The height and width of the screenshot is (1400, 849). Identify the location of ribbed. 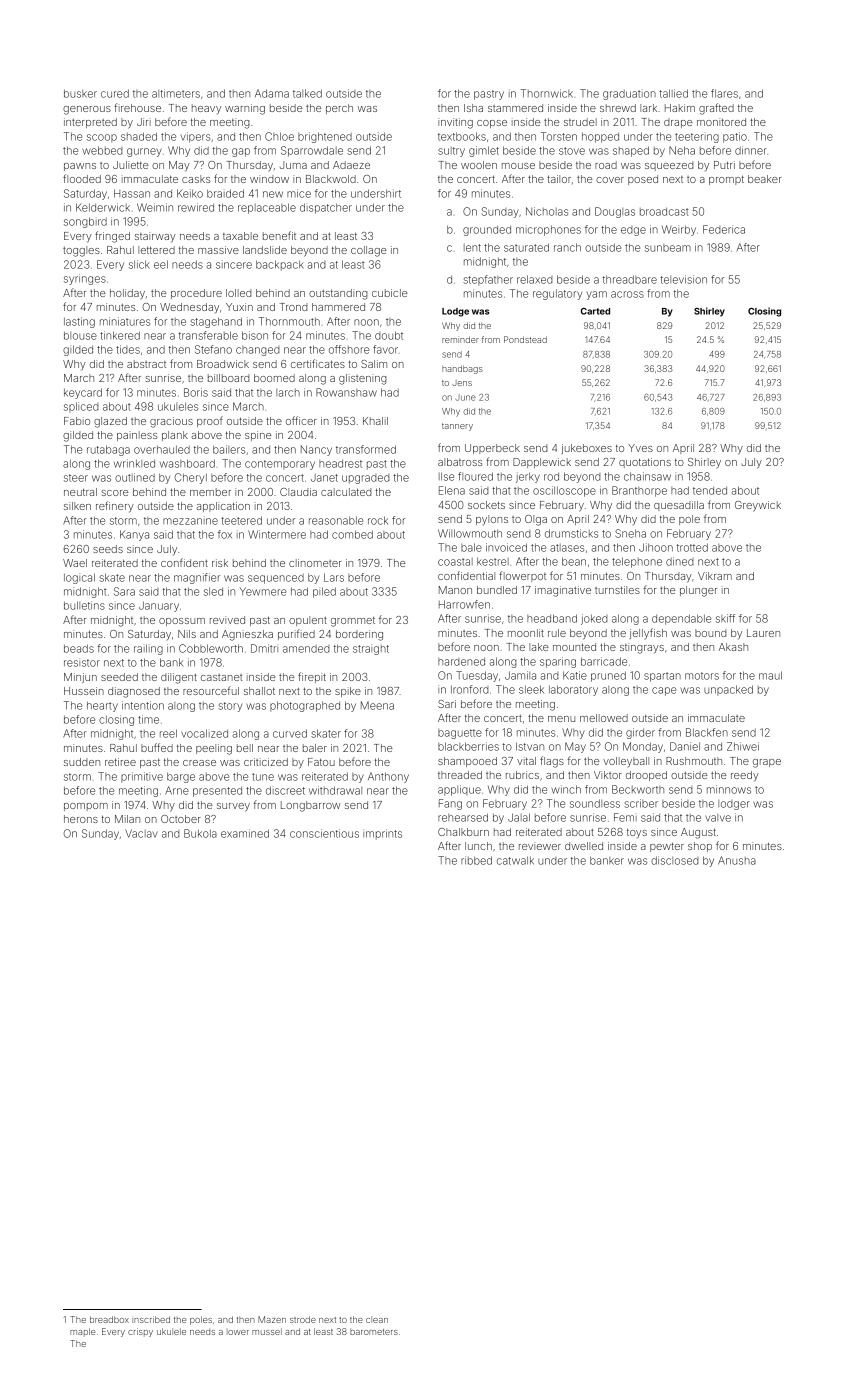
(476, 860).
